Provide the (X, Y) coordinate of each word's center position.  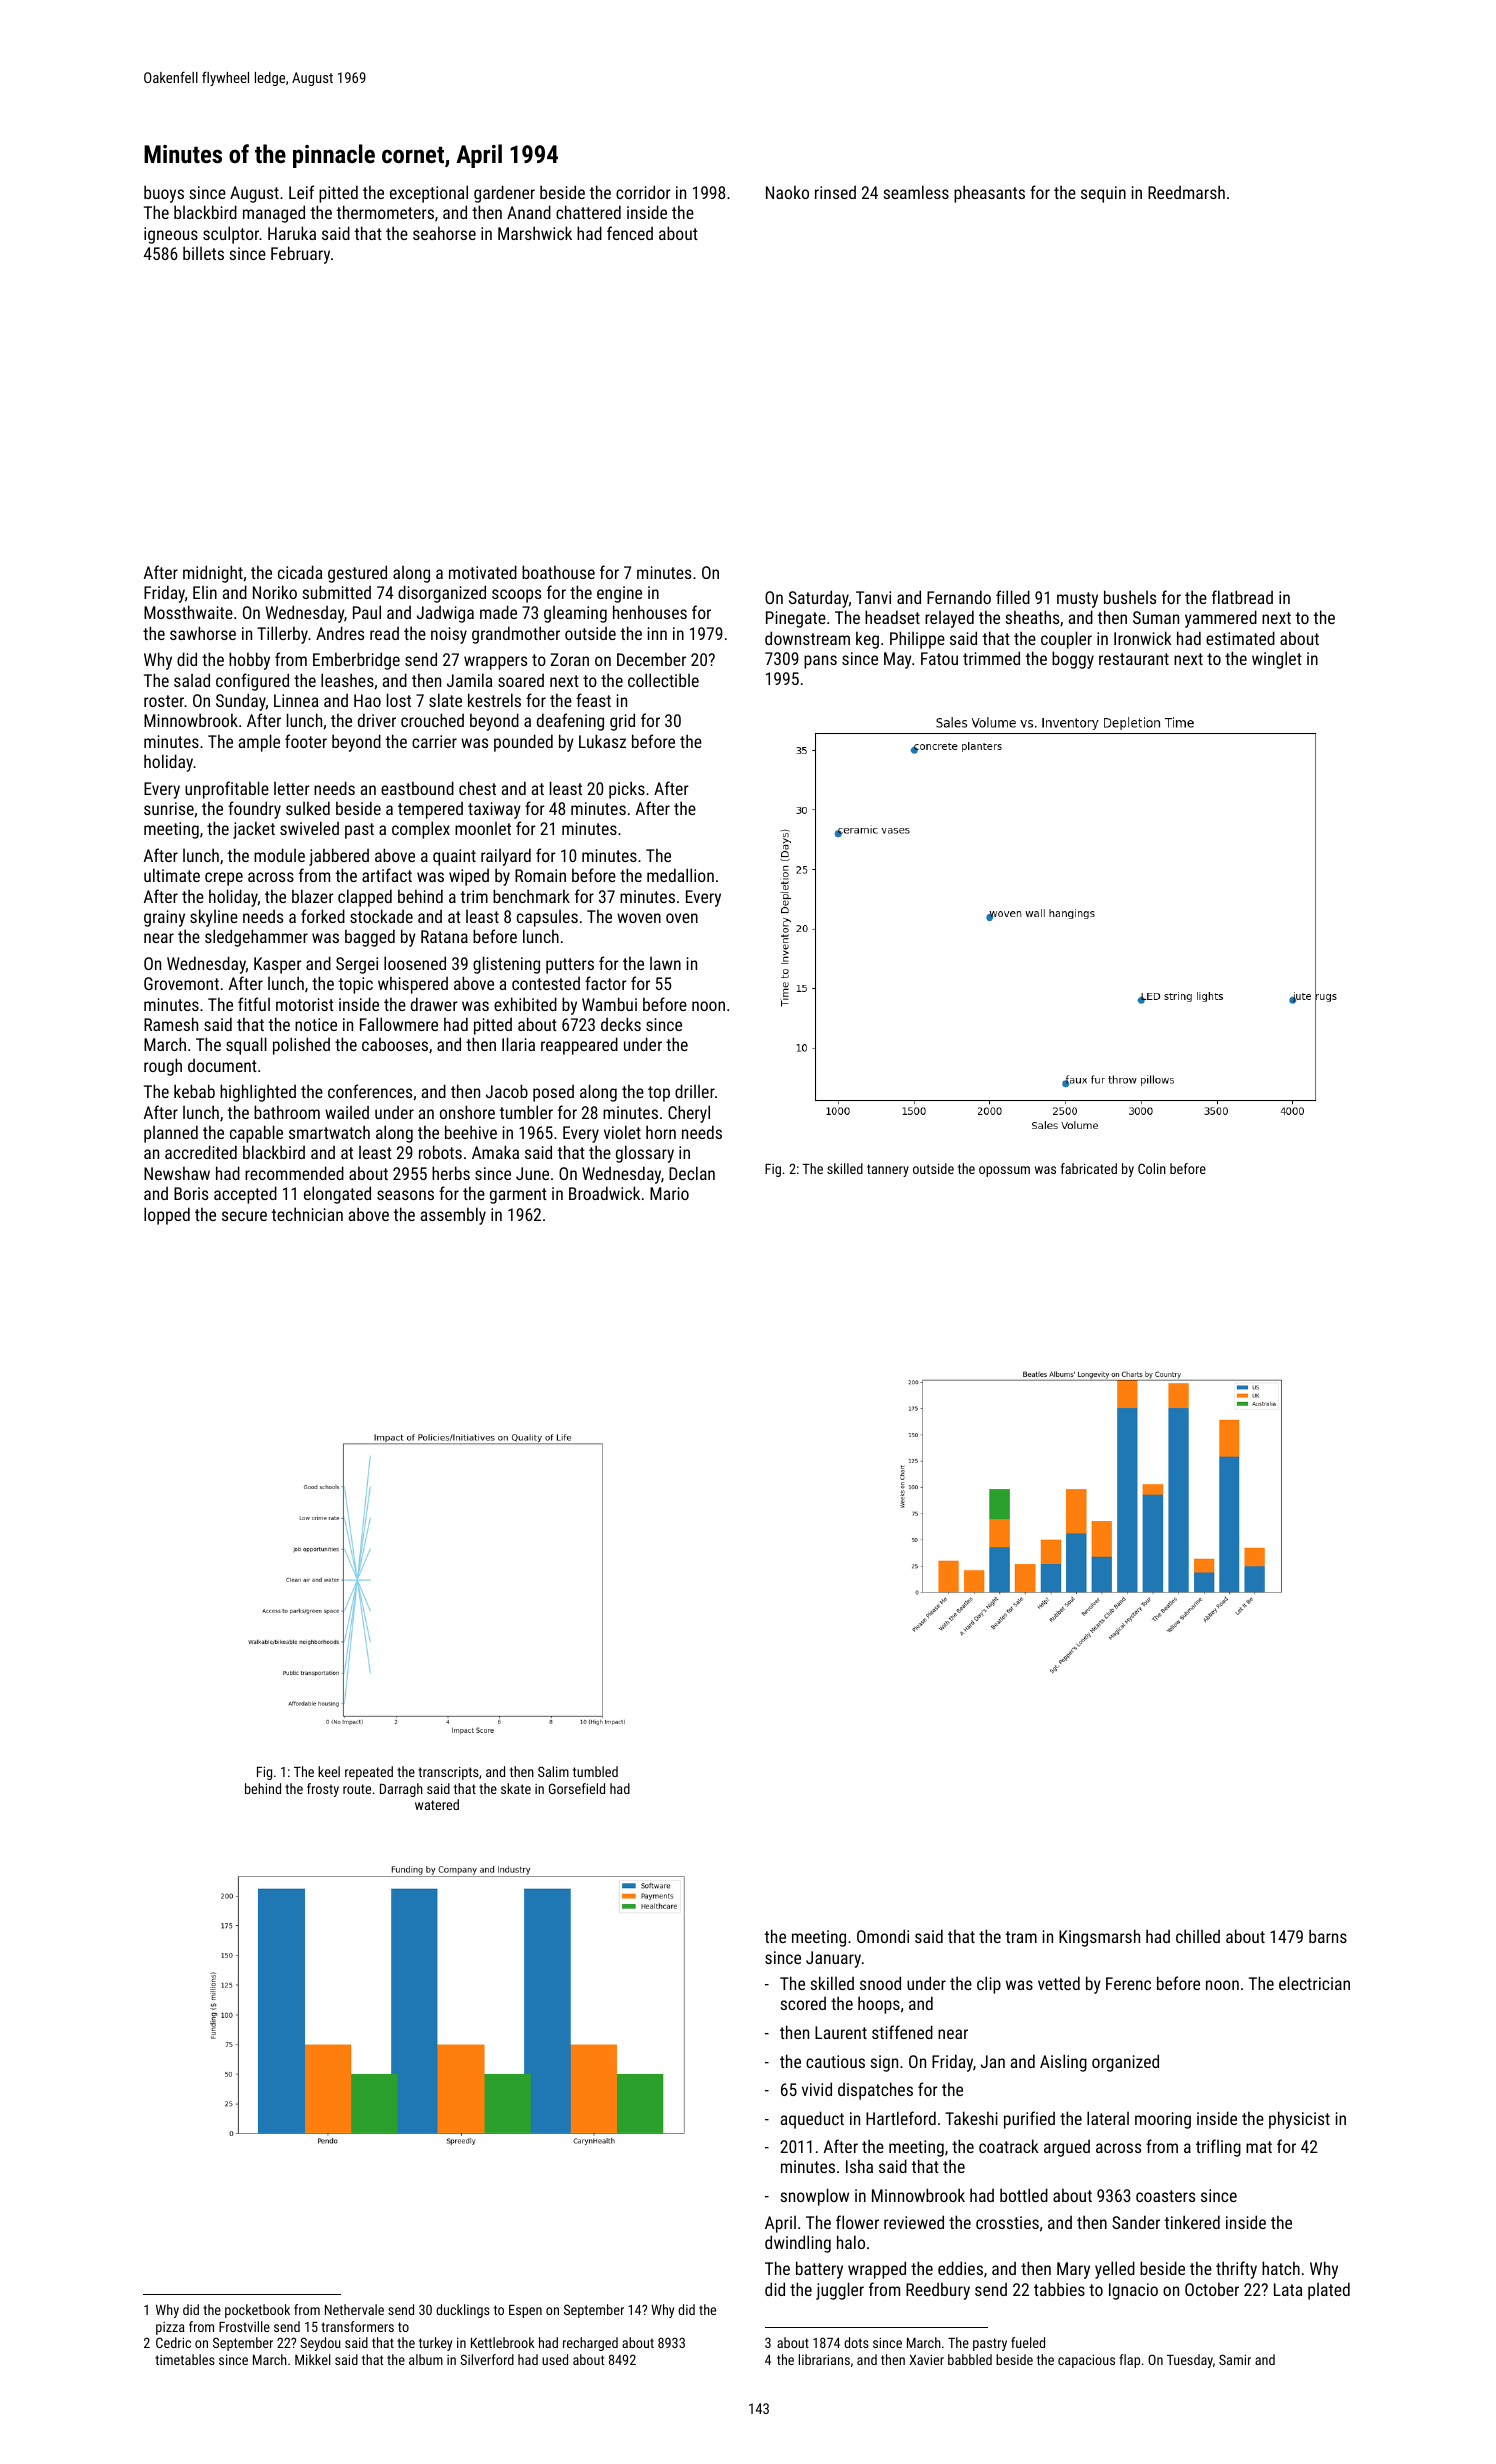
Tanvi (873, 597)
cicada (300, 572)
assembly (453, 1216)
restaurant (1134, 659)
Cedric (173, 2342)
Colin (1152, 1168)
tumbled (595, 1771)
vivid (817, 2089)
